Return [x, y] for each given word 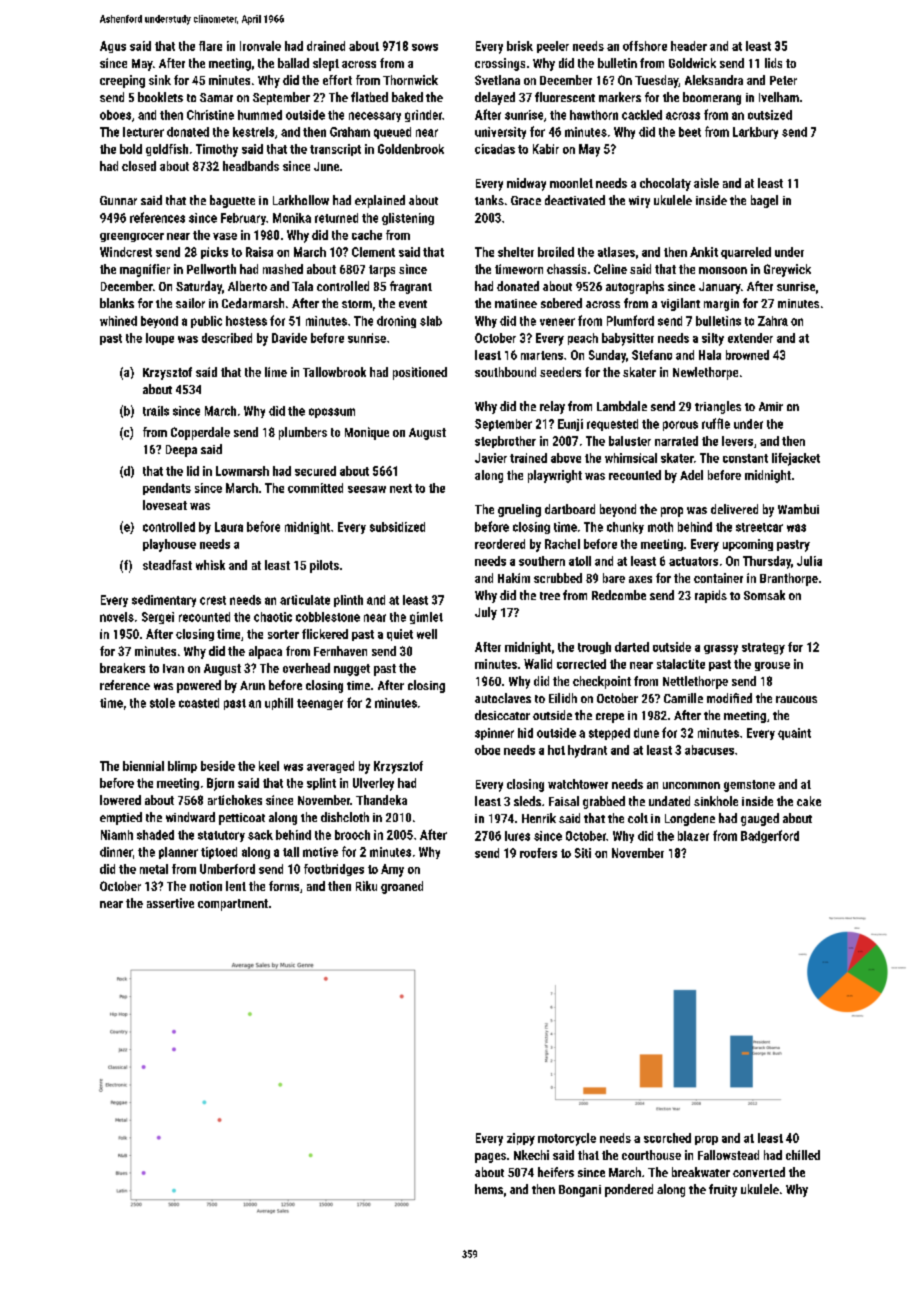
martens [542, 355]
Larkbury [755, 133]
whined [118, 321]
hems [489, 1189]
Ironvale [260, 46]
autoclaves [503, 698]
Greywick [787, 270]
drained [326, 46]
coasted [199, 703]
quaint [794, 734]
